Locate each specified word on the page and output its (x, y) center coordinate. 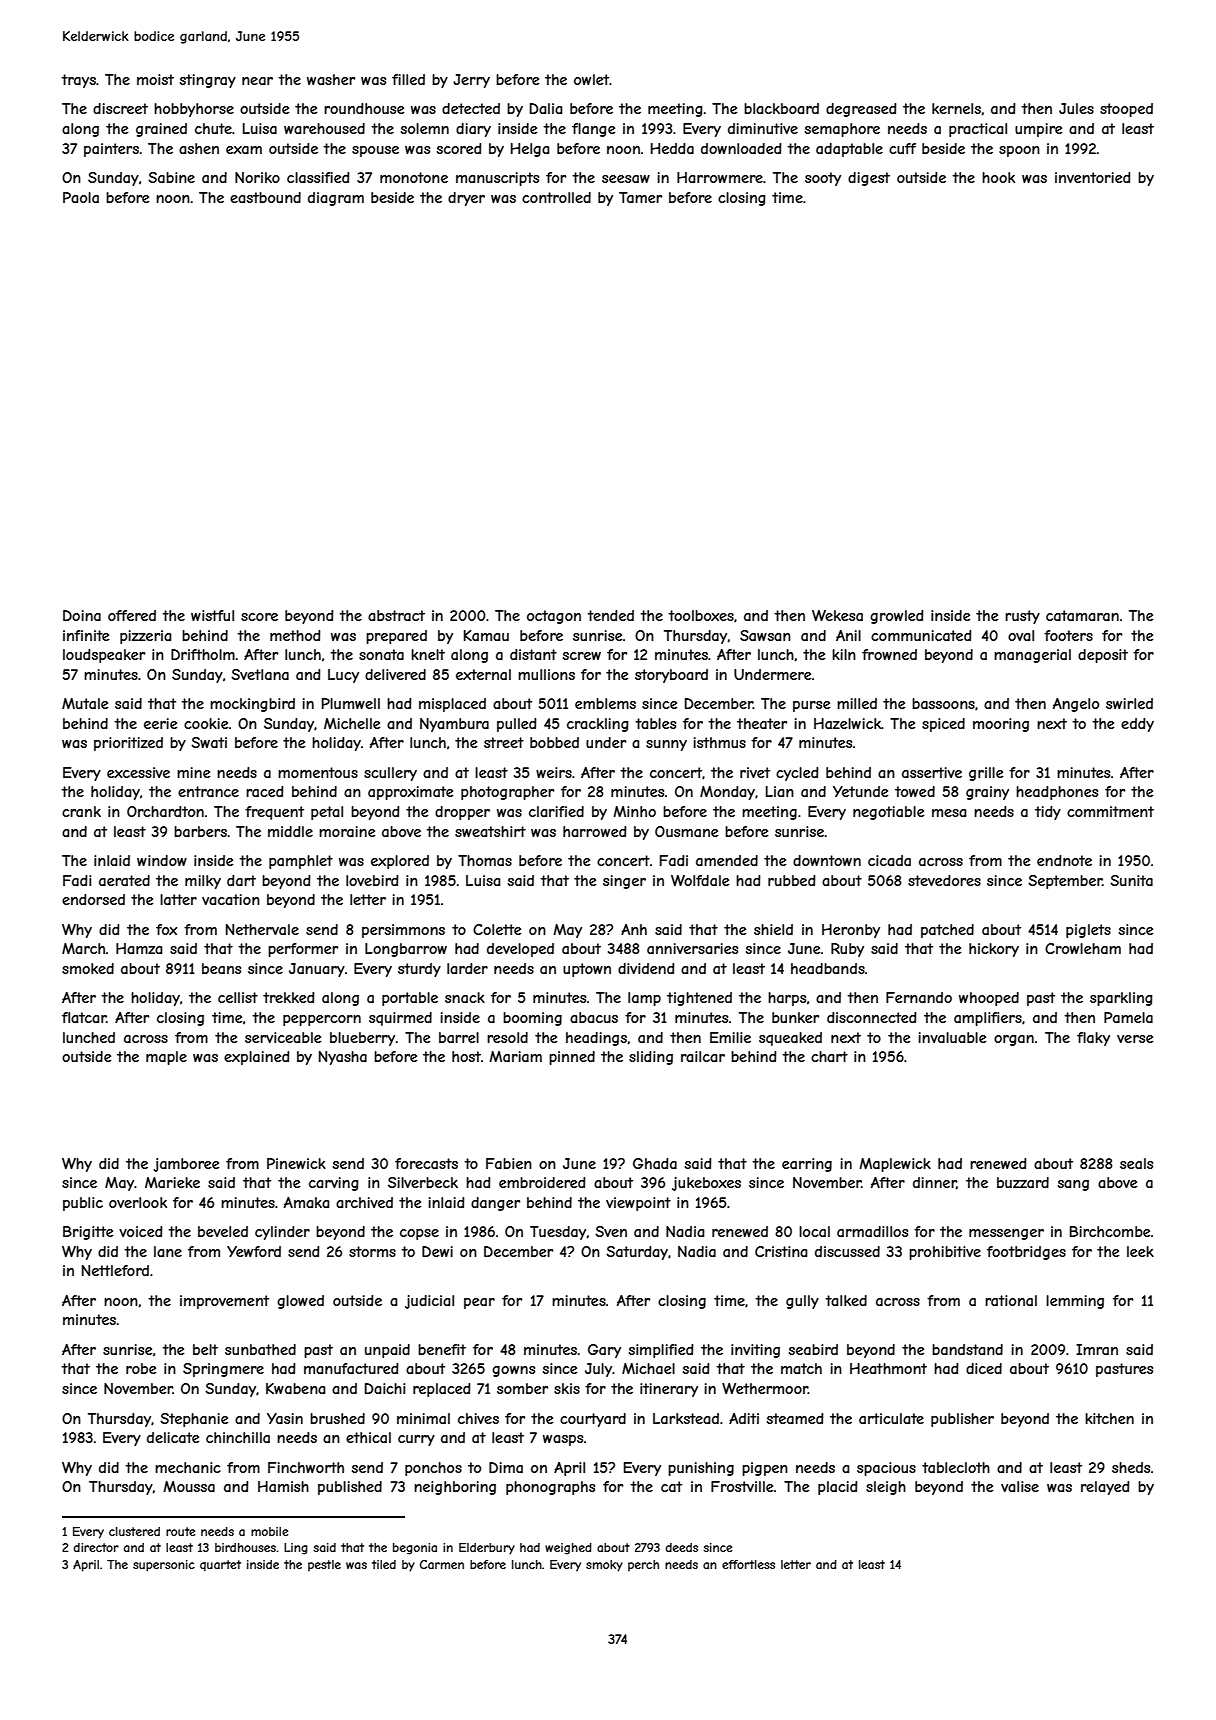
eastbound (265, 197)
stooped (1126, 110)
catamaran (1082, 615)
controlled (556, 197)
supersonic (164, 1566)
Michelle (352, 723)
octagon (554, 617)
